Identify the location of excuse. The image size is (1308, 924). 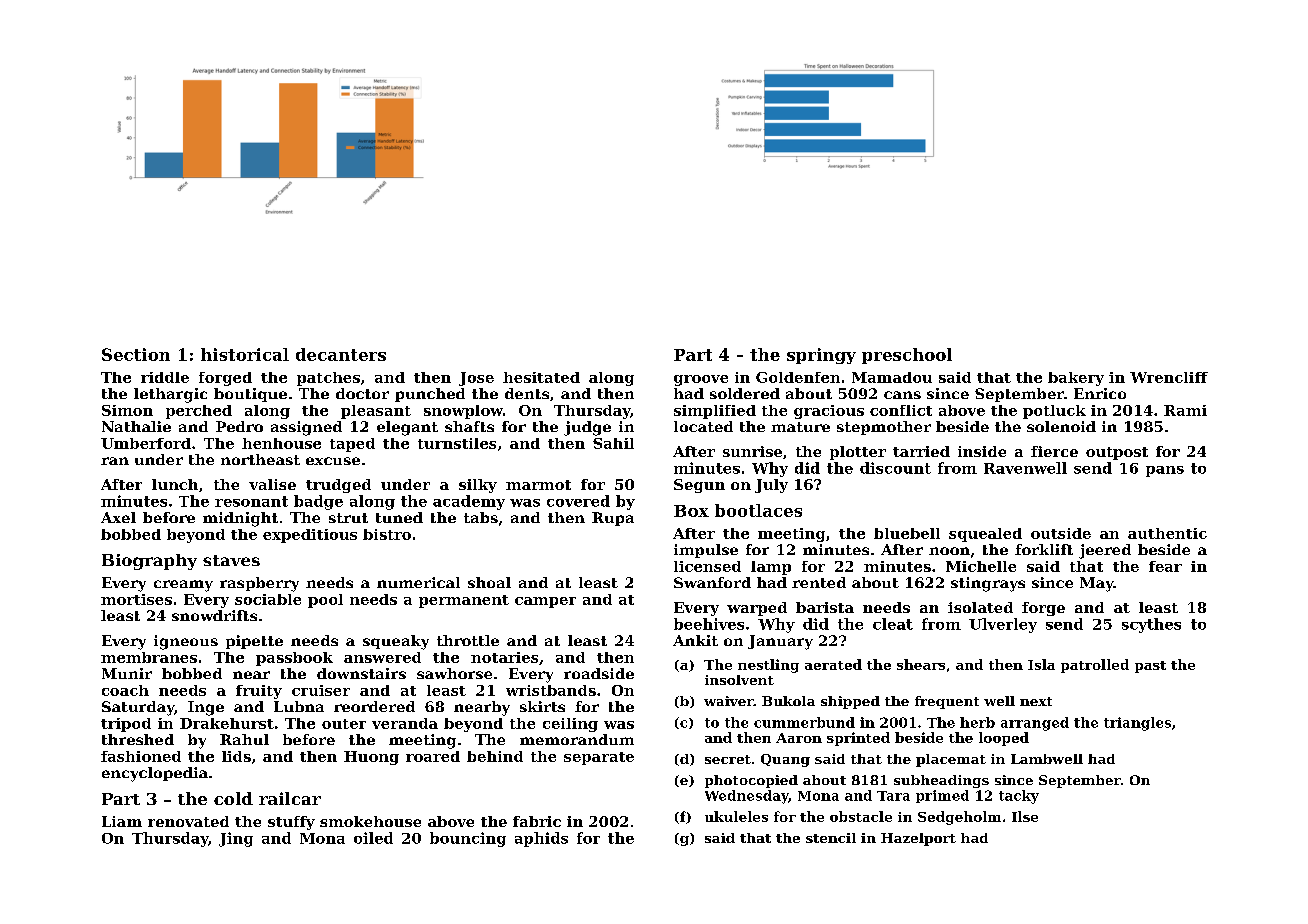
(333, 461).
